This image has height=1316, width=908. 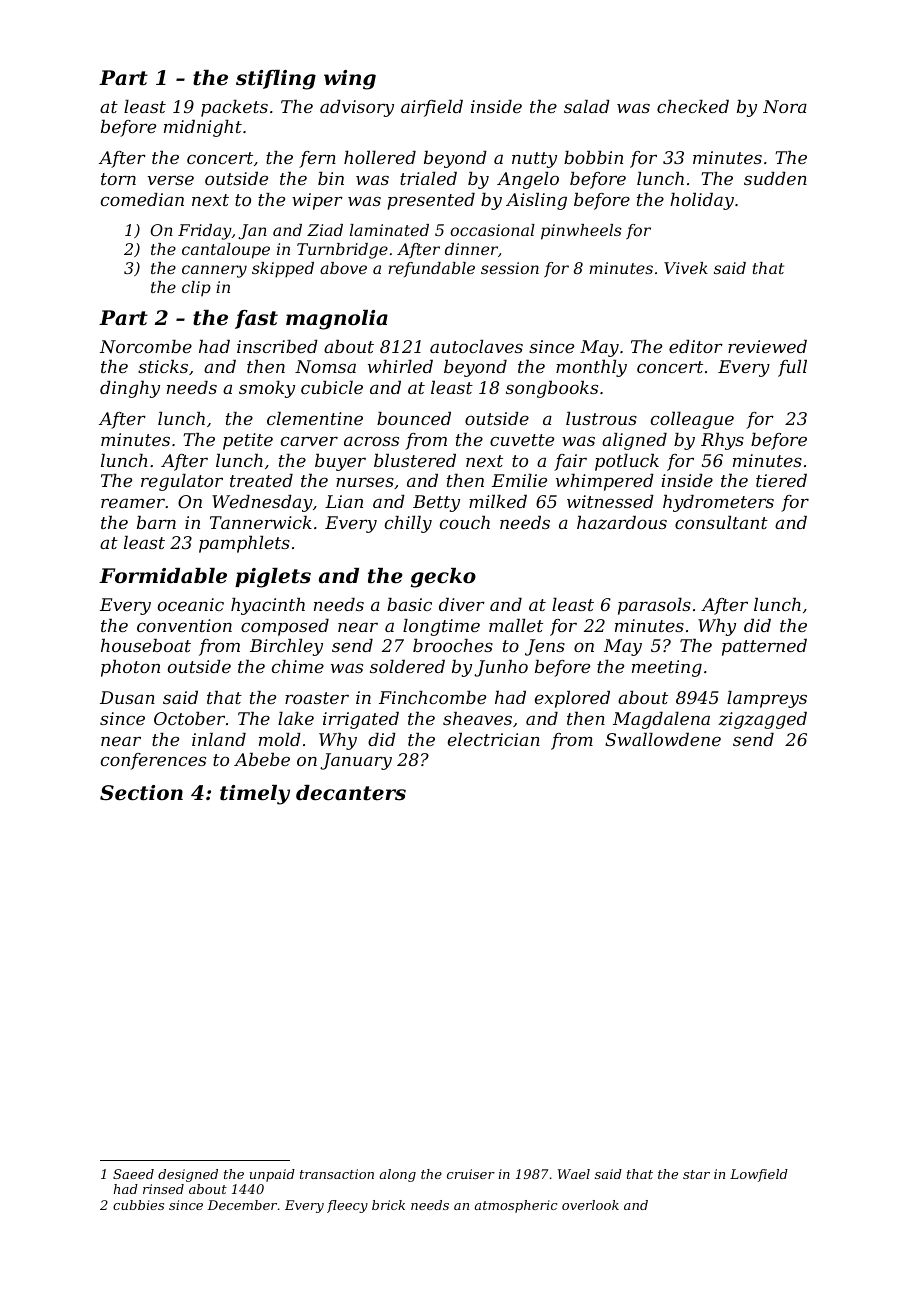 I want to click on decanters, so click(x=351, y=793).
